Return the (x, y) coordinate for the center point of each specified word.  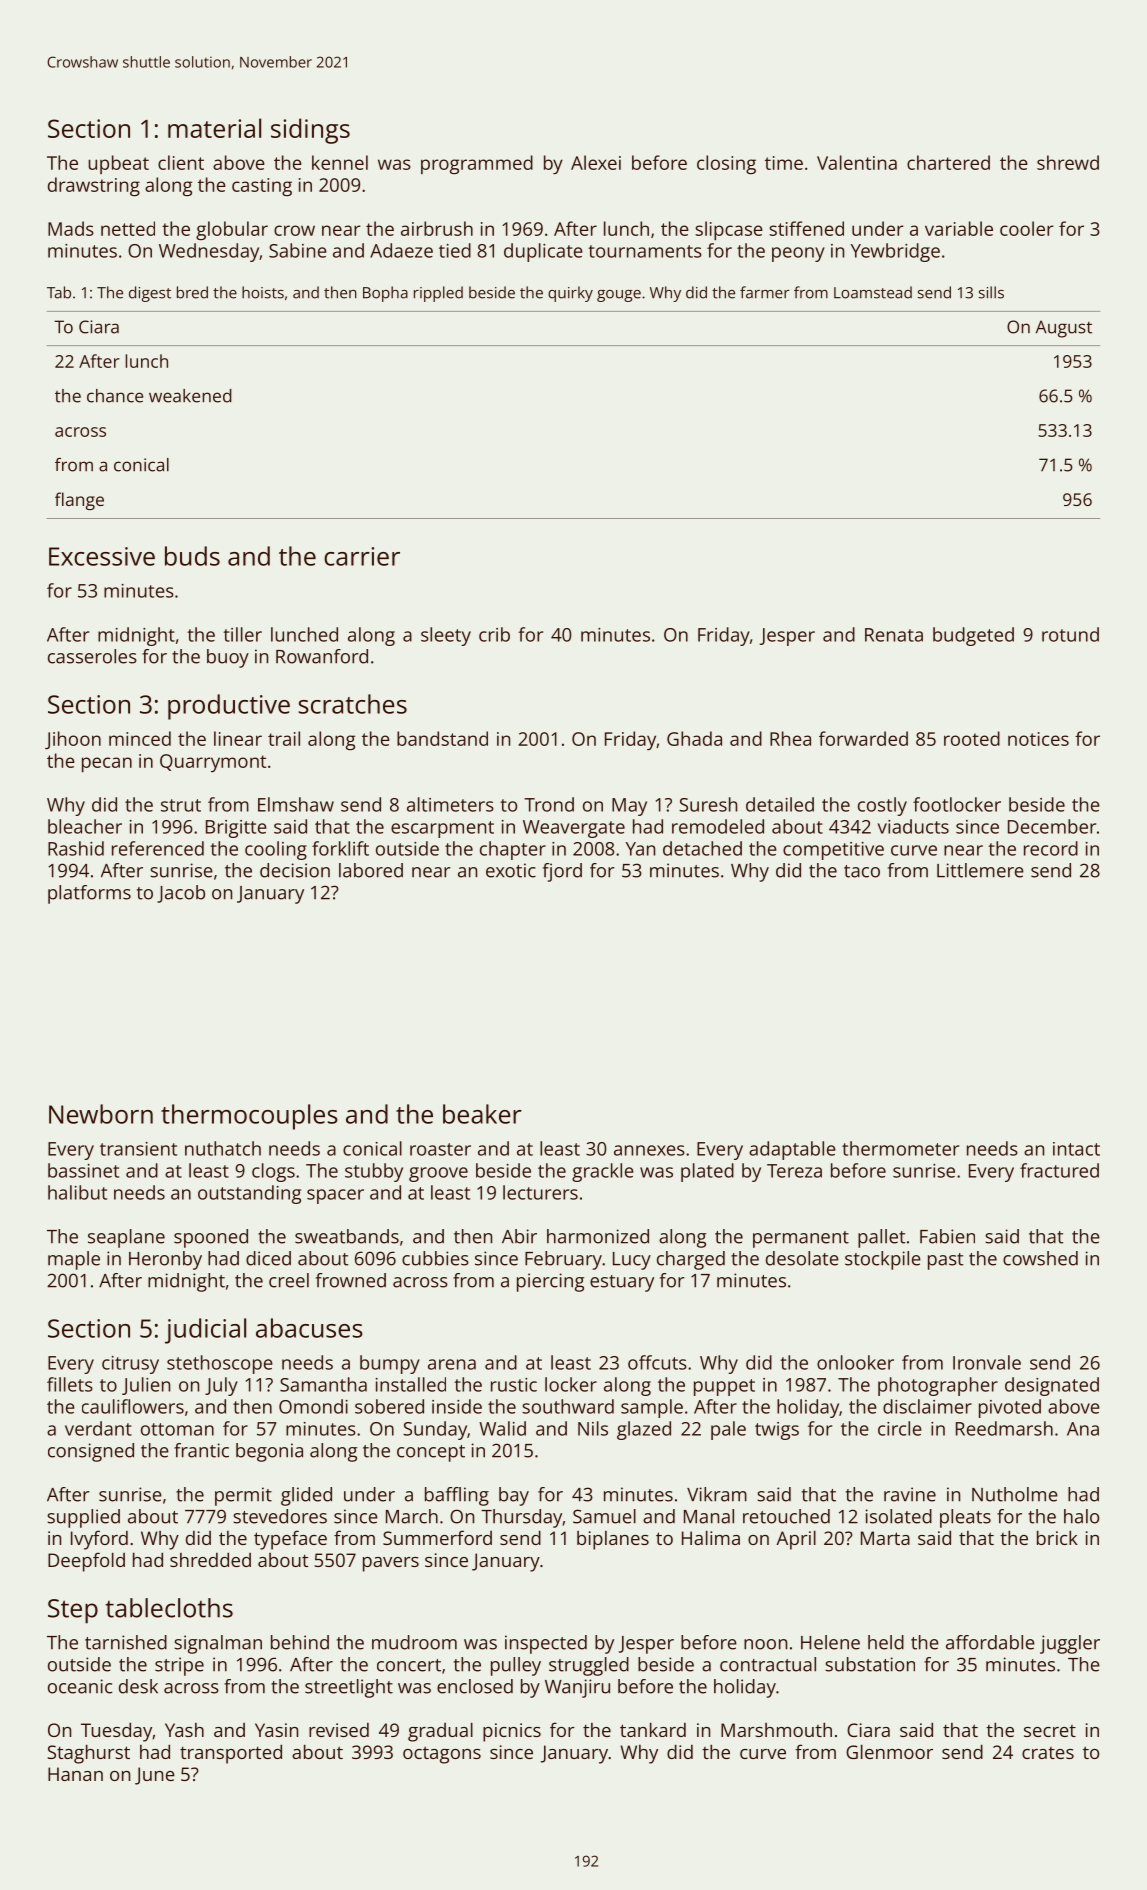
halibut (77, 1192)
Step (73, 1611)
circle (900, 1428)
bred (192, 292)
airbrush (437, 228)
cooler (1027, 228)
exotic (511, 870)
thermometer (900, 1148)
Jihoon (73, 740)
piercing (550, 1282)
